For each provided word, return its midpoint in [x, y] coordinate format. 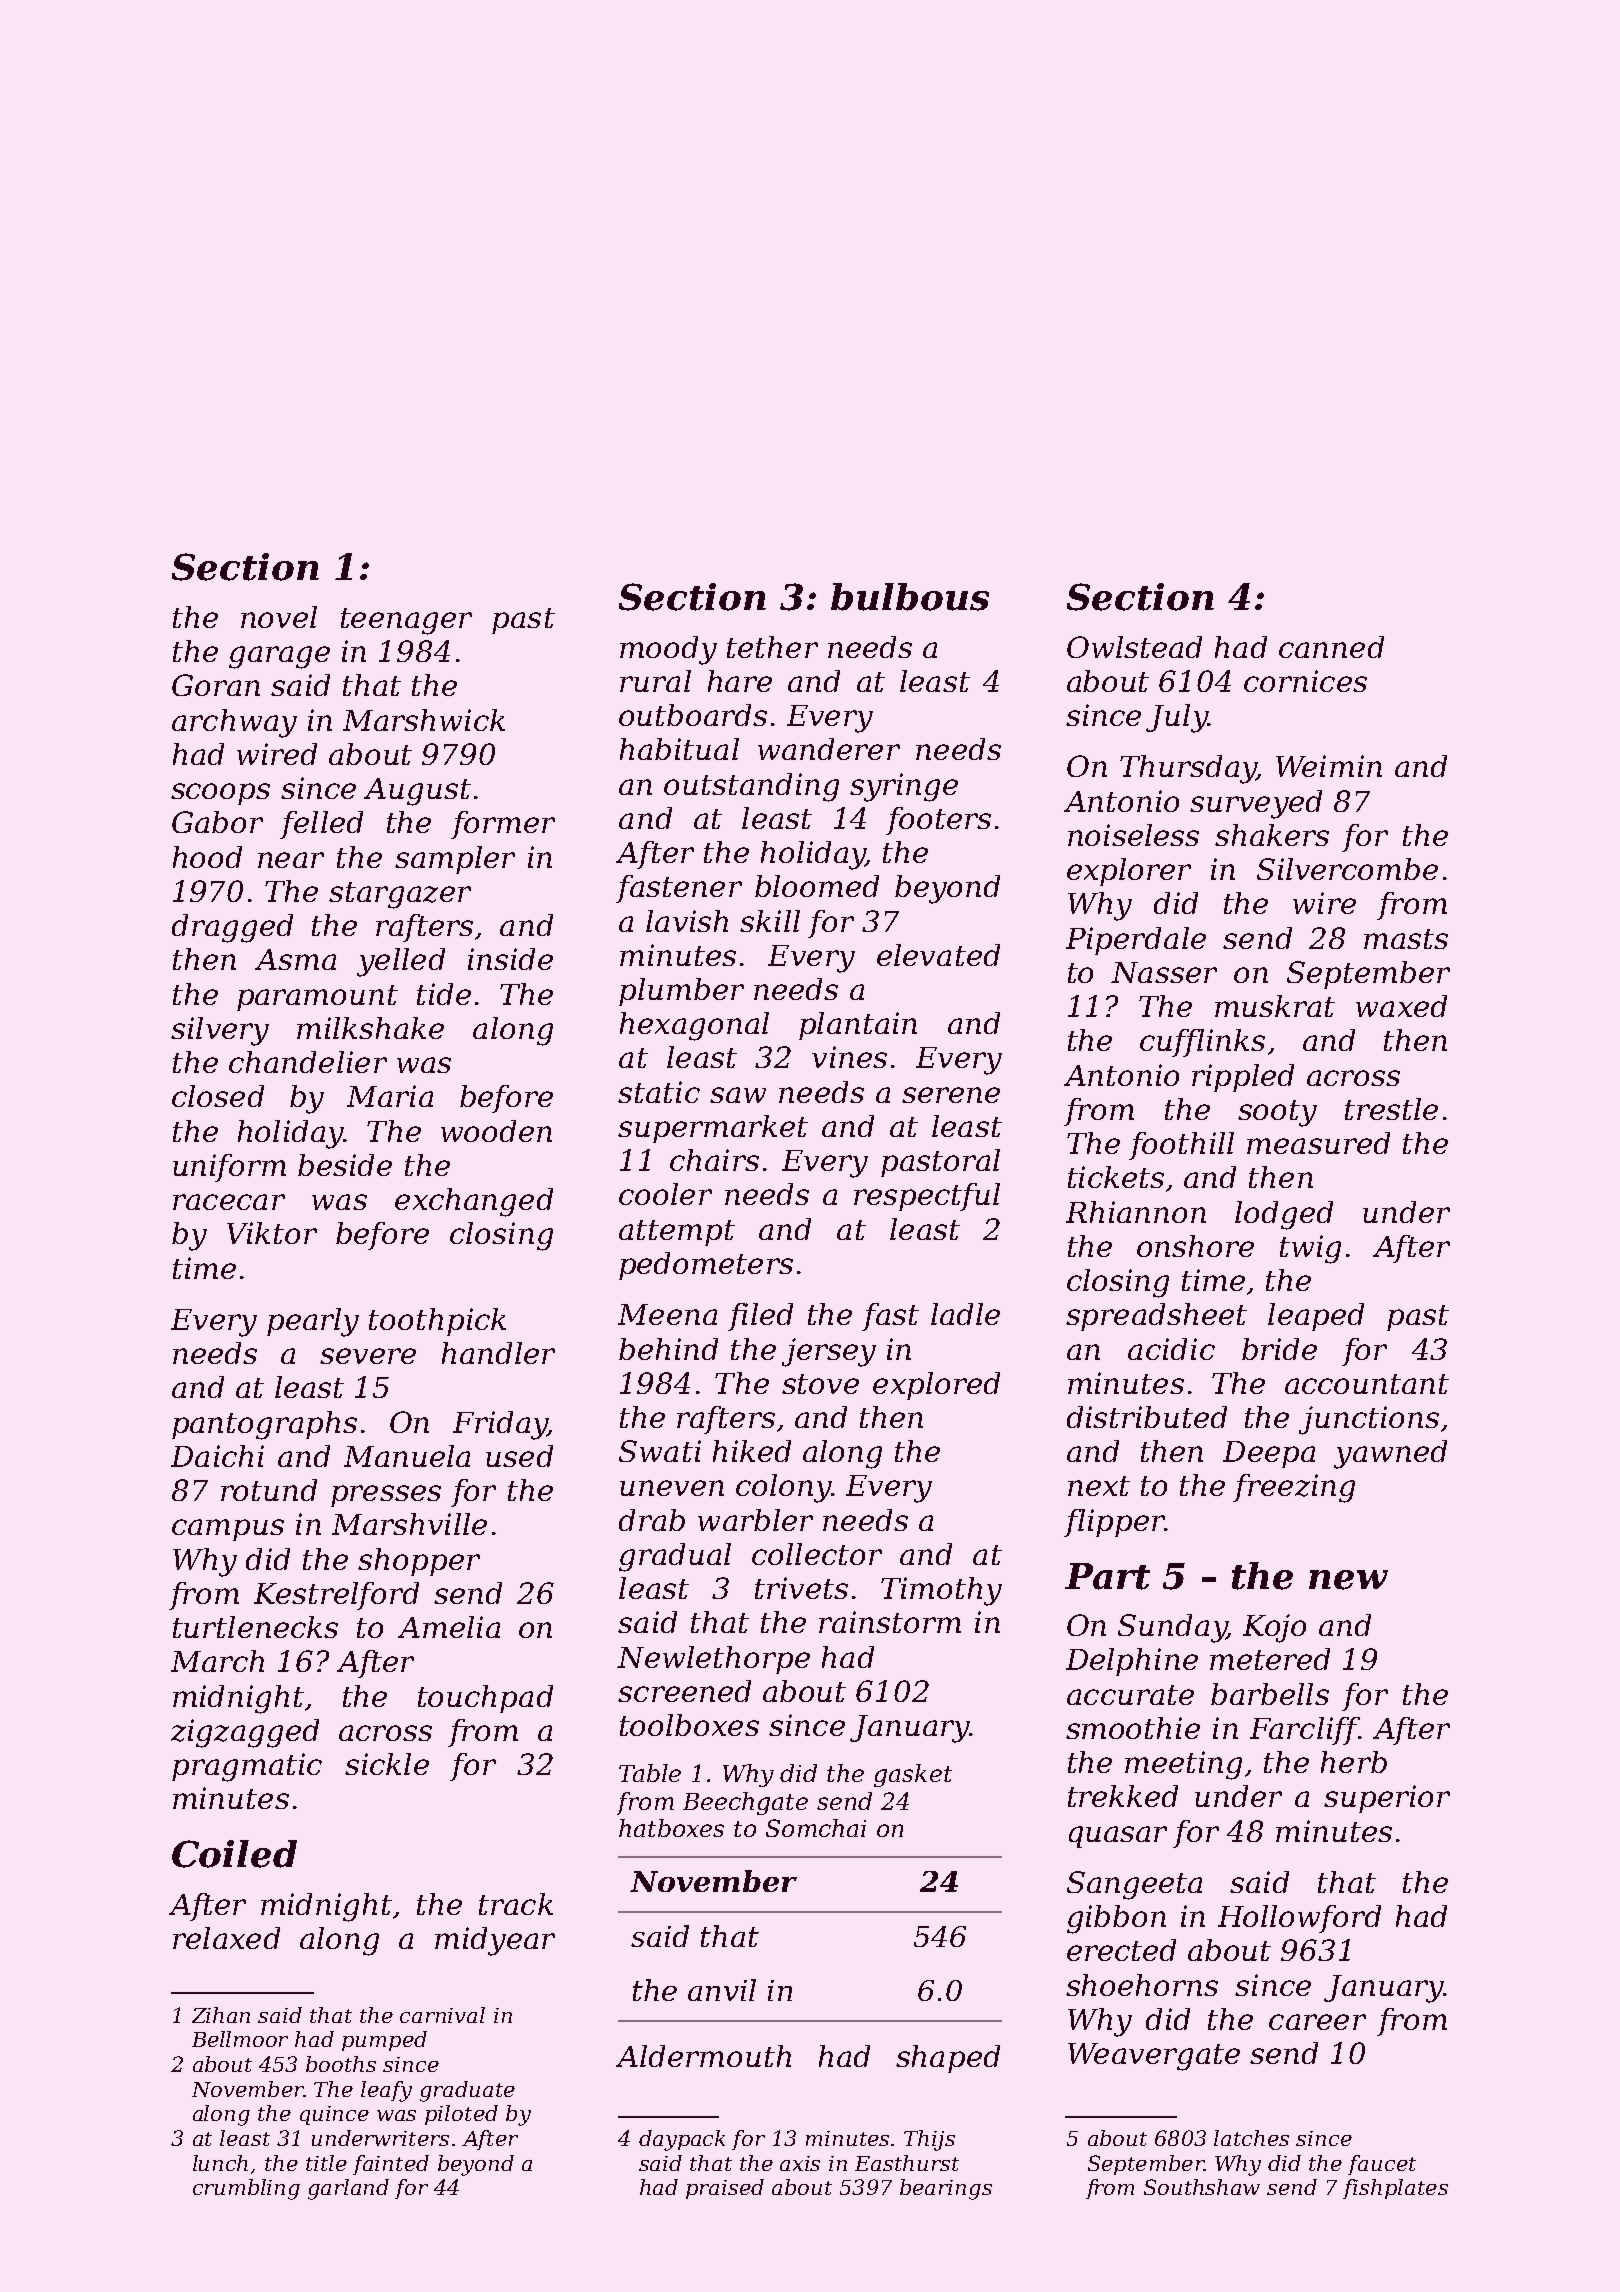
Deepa [1269, 1454]
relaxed [226, 1938]
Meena [667, 1314]
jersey [829, 1352]
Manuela [407, 1456]
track [516, 1904]
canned [1331, 647]
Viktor [272, 1233]
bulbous [910, 597]
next [1099, 1486]
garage [279, 657]
